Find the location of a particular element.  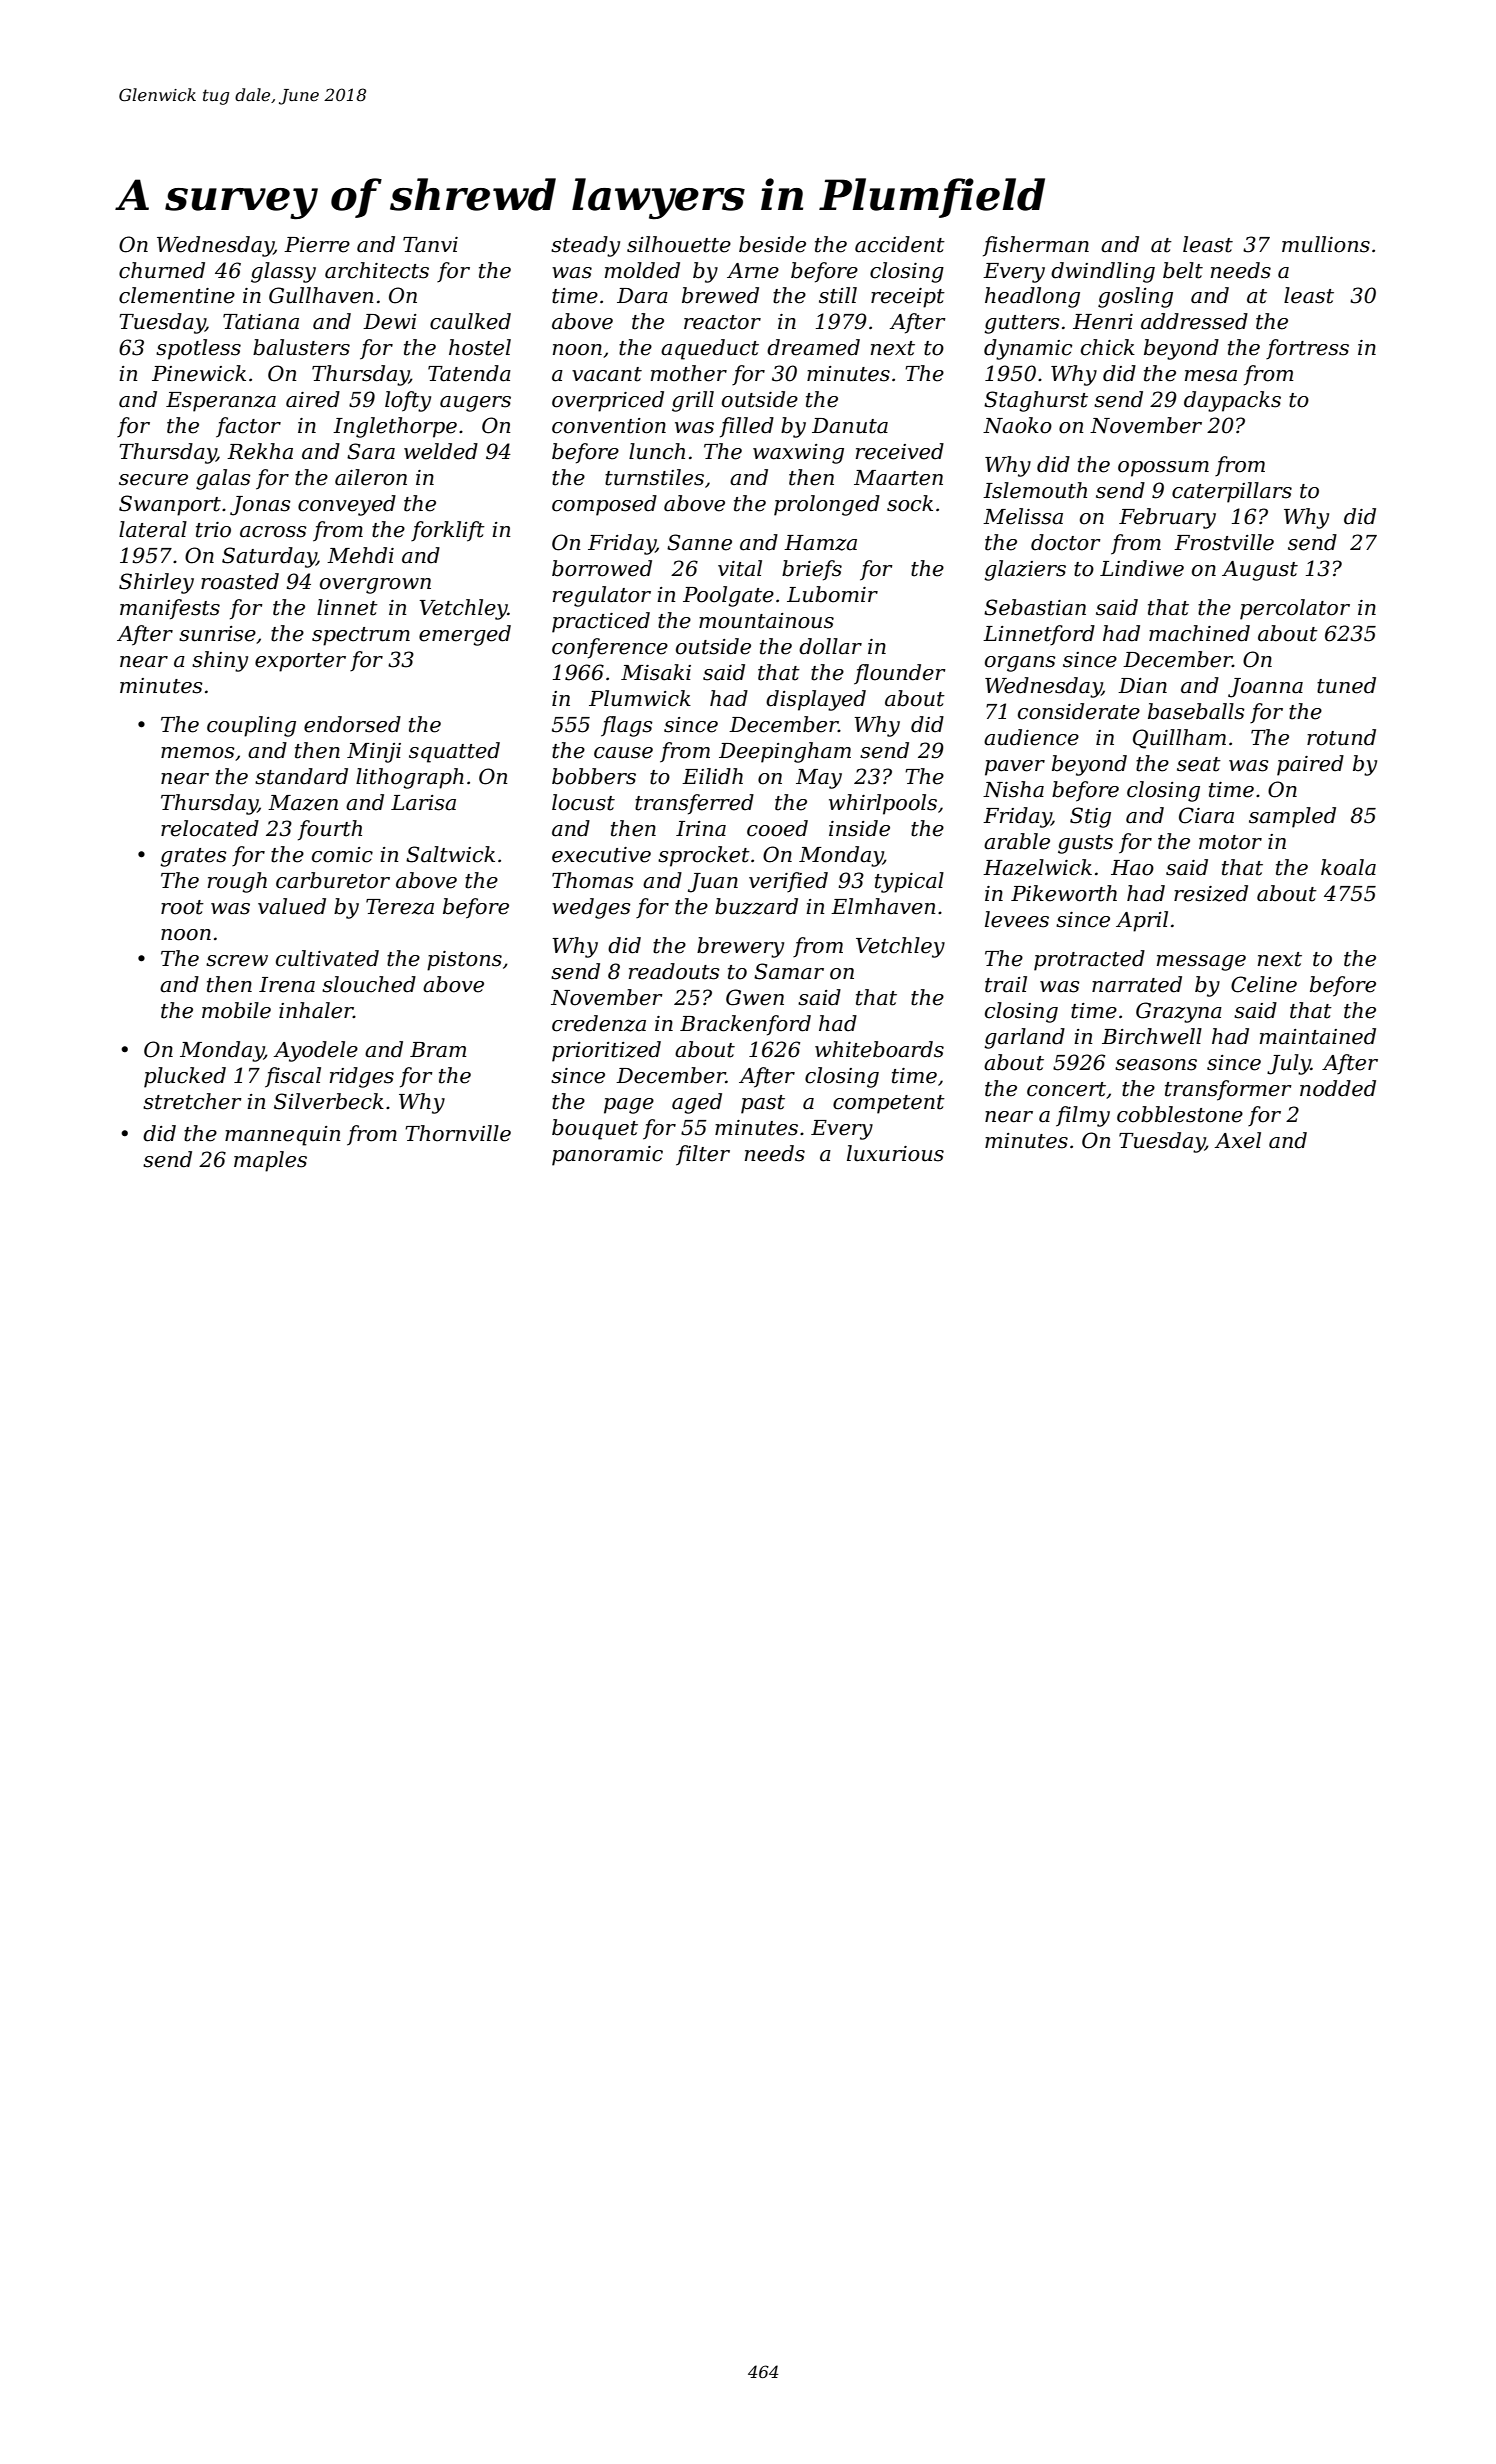

lofty is located at coordinates (408, 401).
